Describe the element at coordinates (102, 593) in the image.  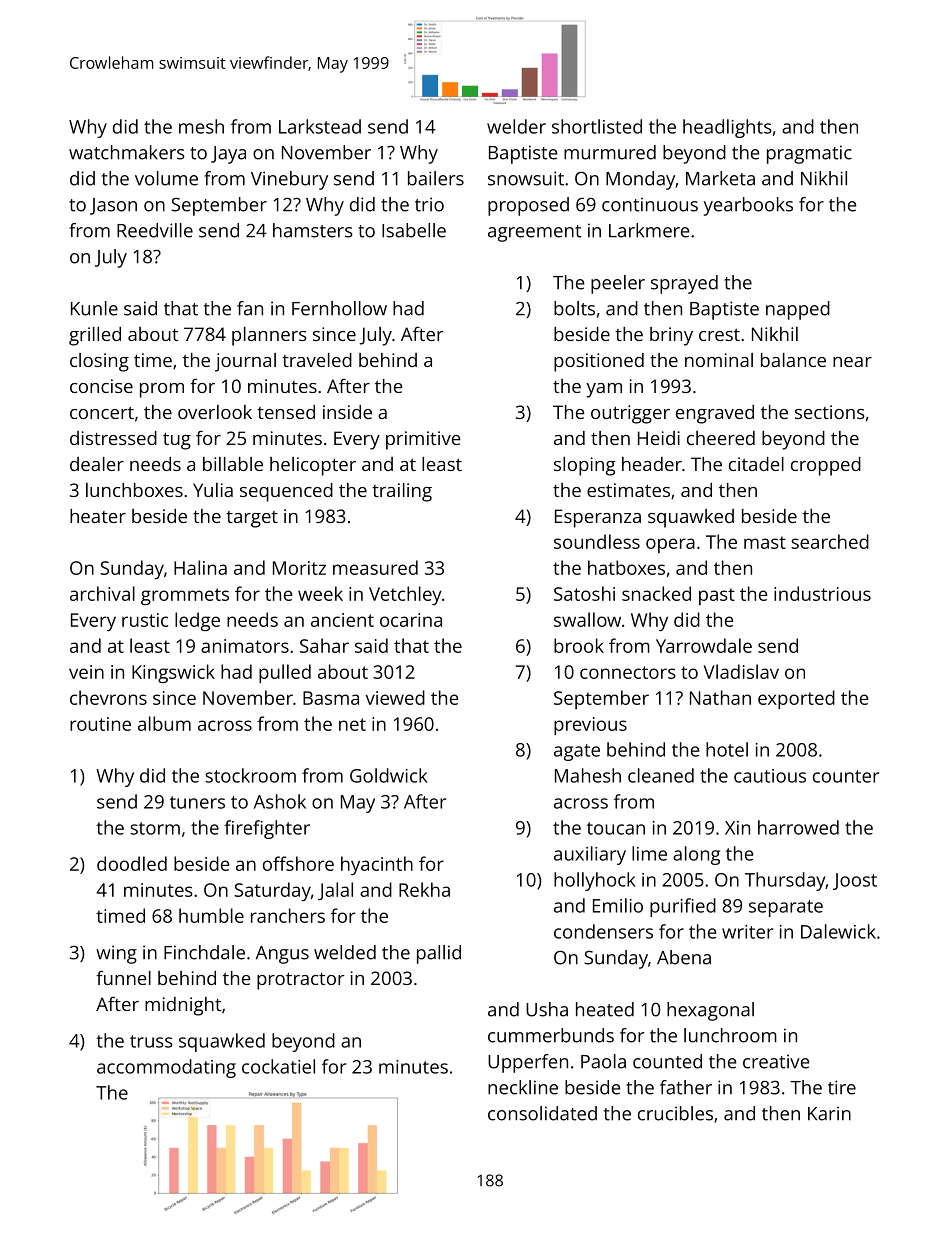
I see `archival` at that location.
